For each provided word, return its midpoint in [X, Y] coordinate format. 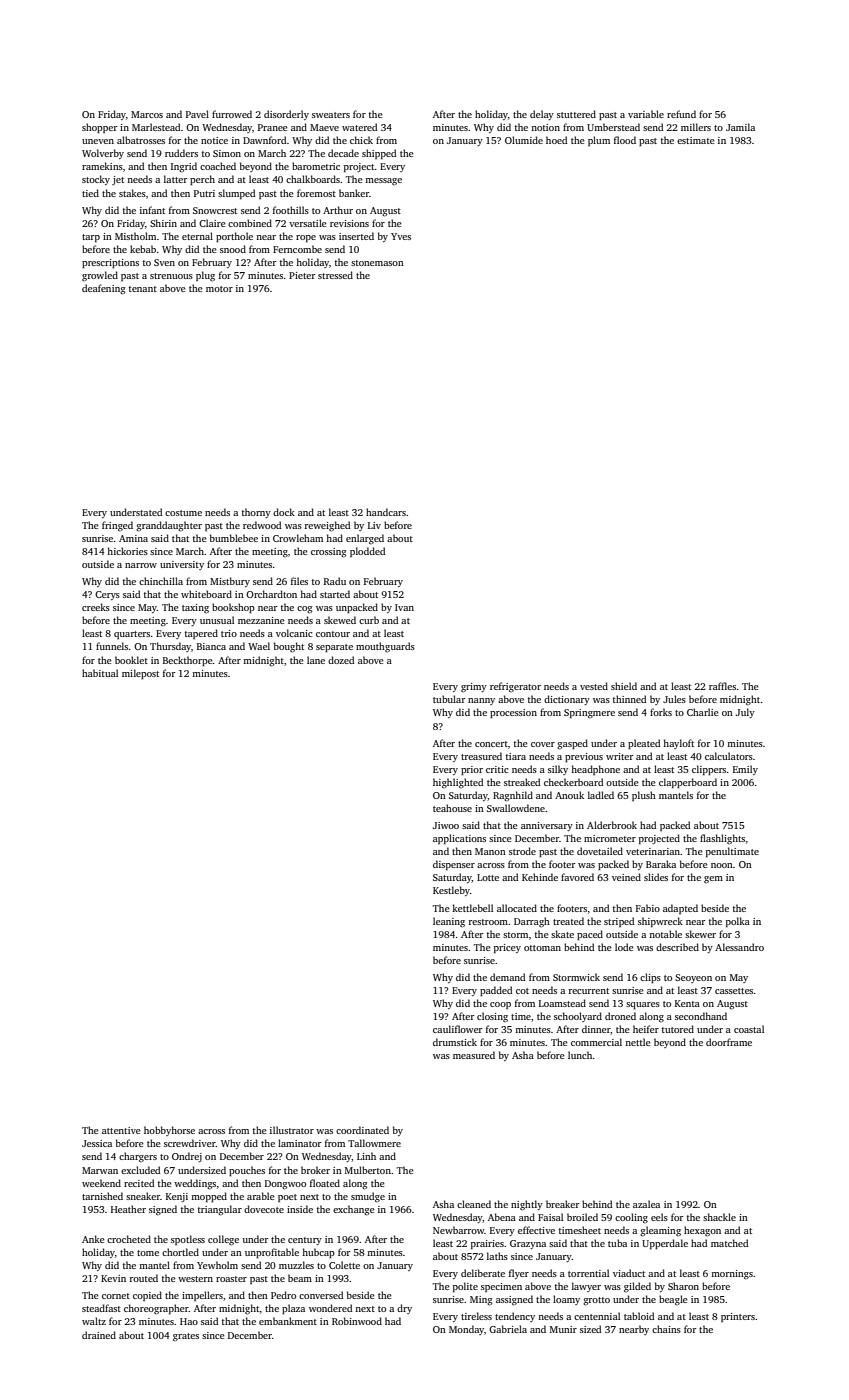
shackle [719, 1217]
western [195, 1279]
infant [152, 210]
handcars [386, 512]
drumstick [455, 1042]
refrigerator [515, 687]
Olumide [524, 140]
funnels [112, 646]
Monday [466, 1330]
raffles [722, 686]
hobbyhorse [169, 1131]
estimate [696, 140]
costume [183, 513]
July [745, 713]
